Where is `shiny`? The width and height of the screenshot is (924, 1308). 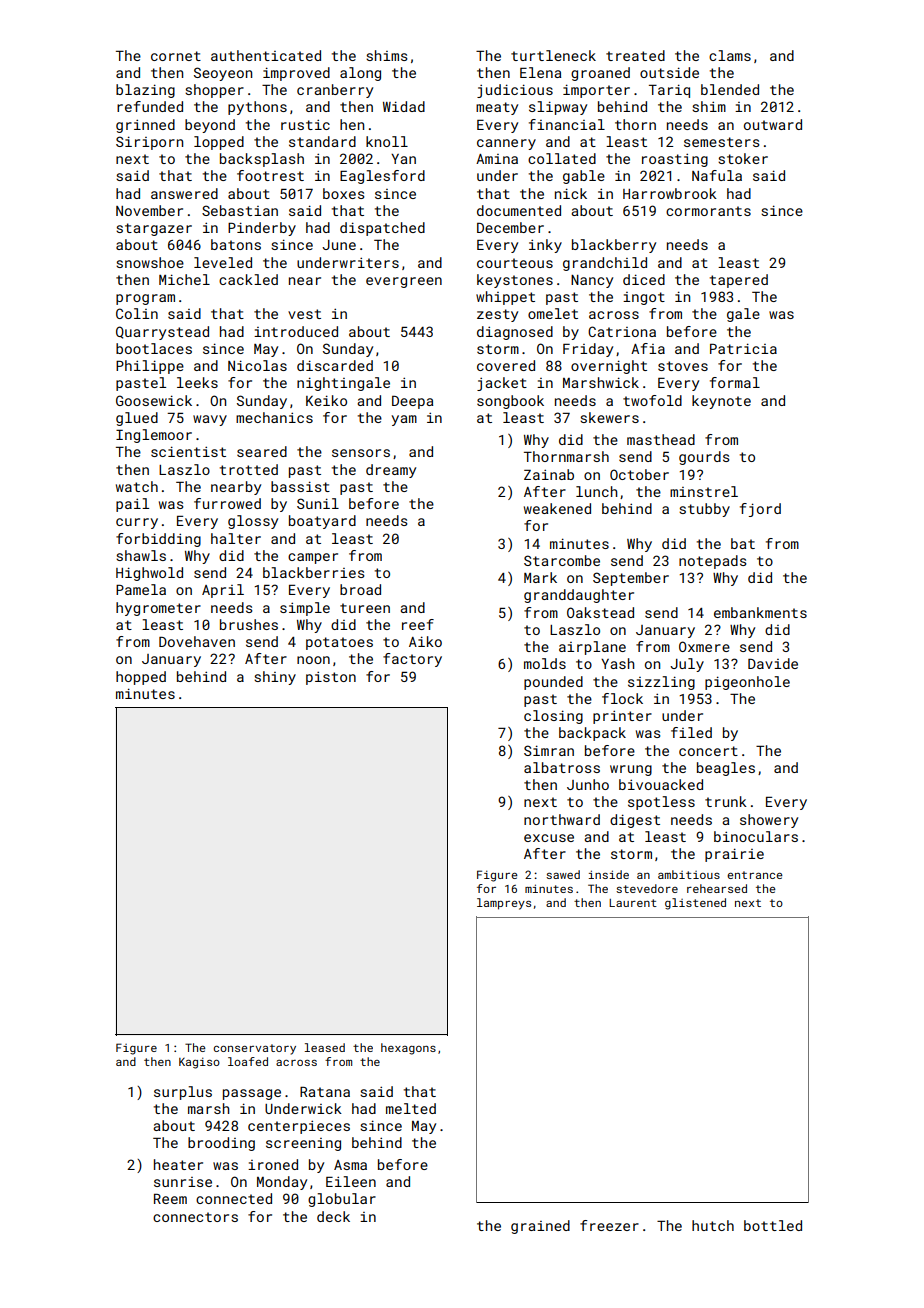 shiny is located at coordinates (275, 678).
